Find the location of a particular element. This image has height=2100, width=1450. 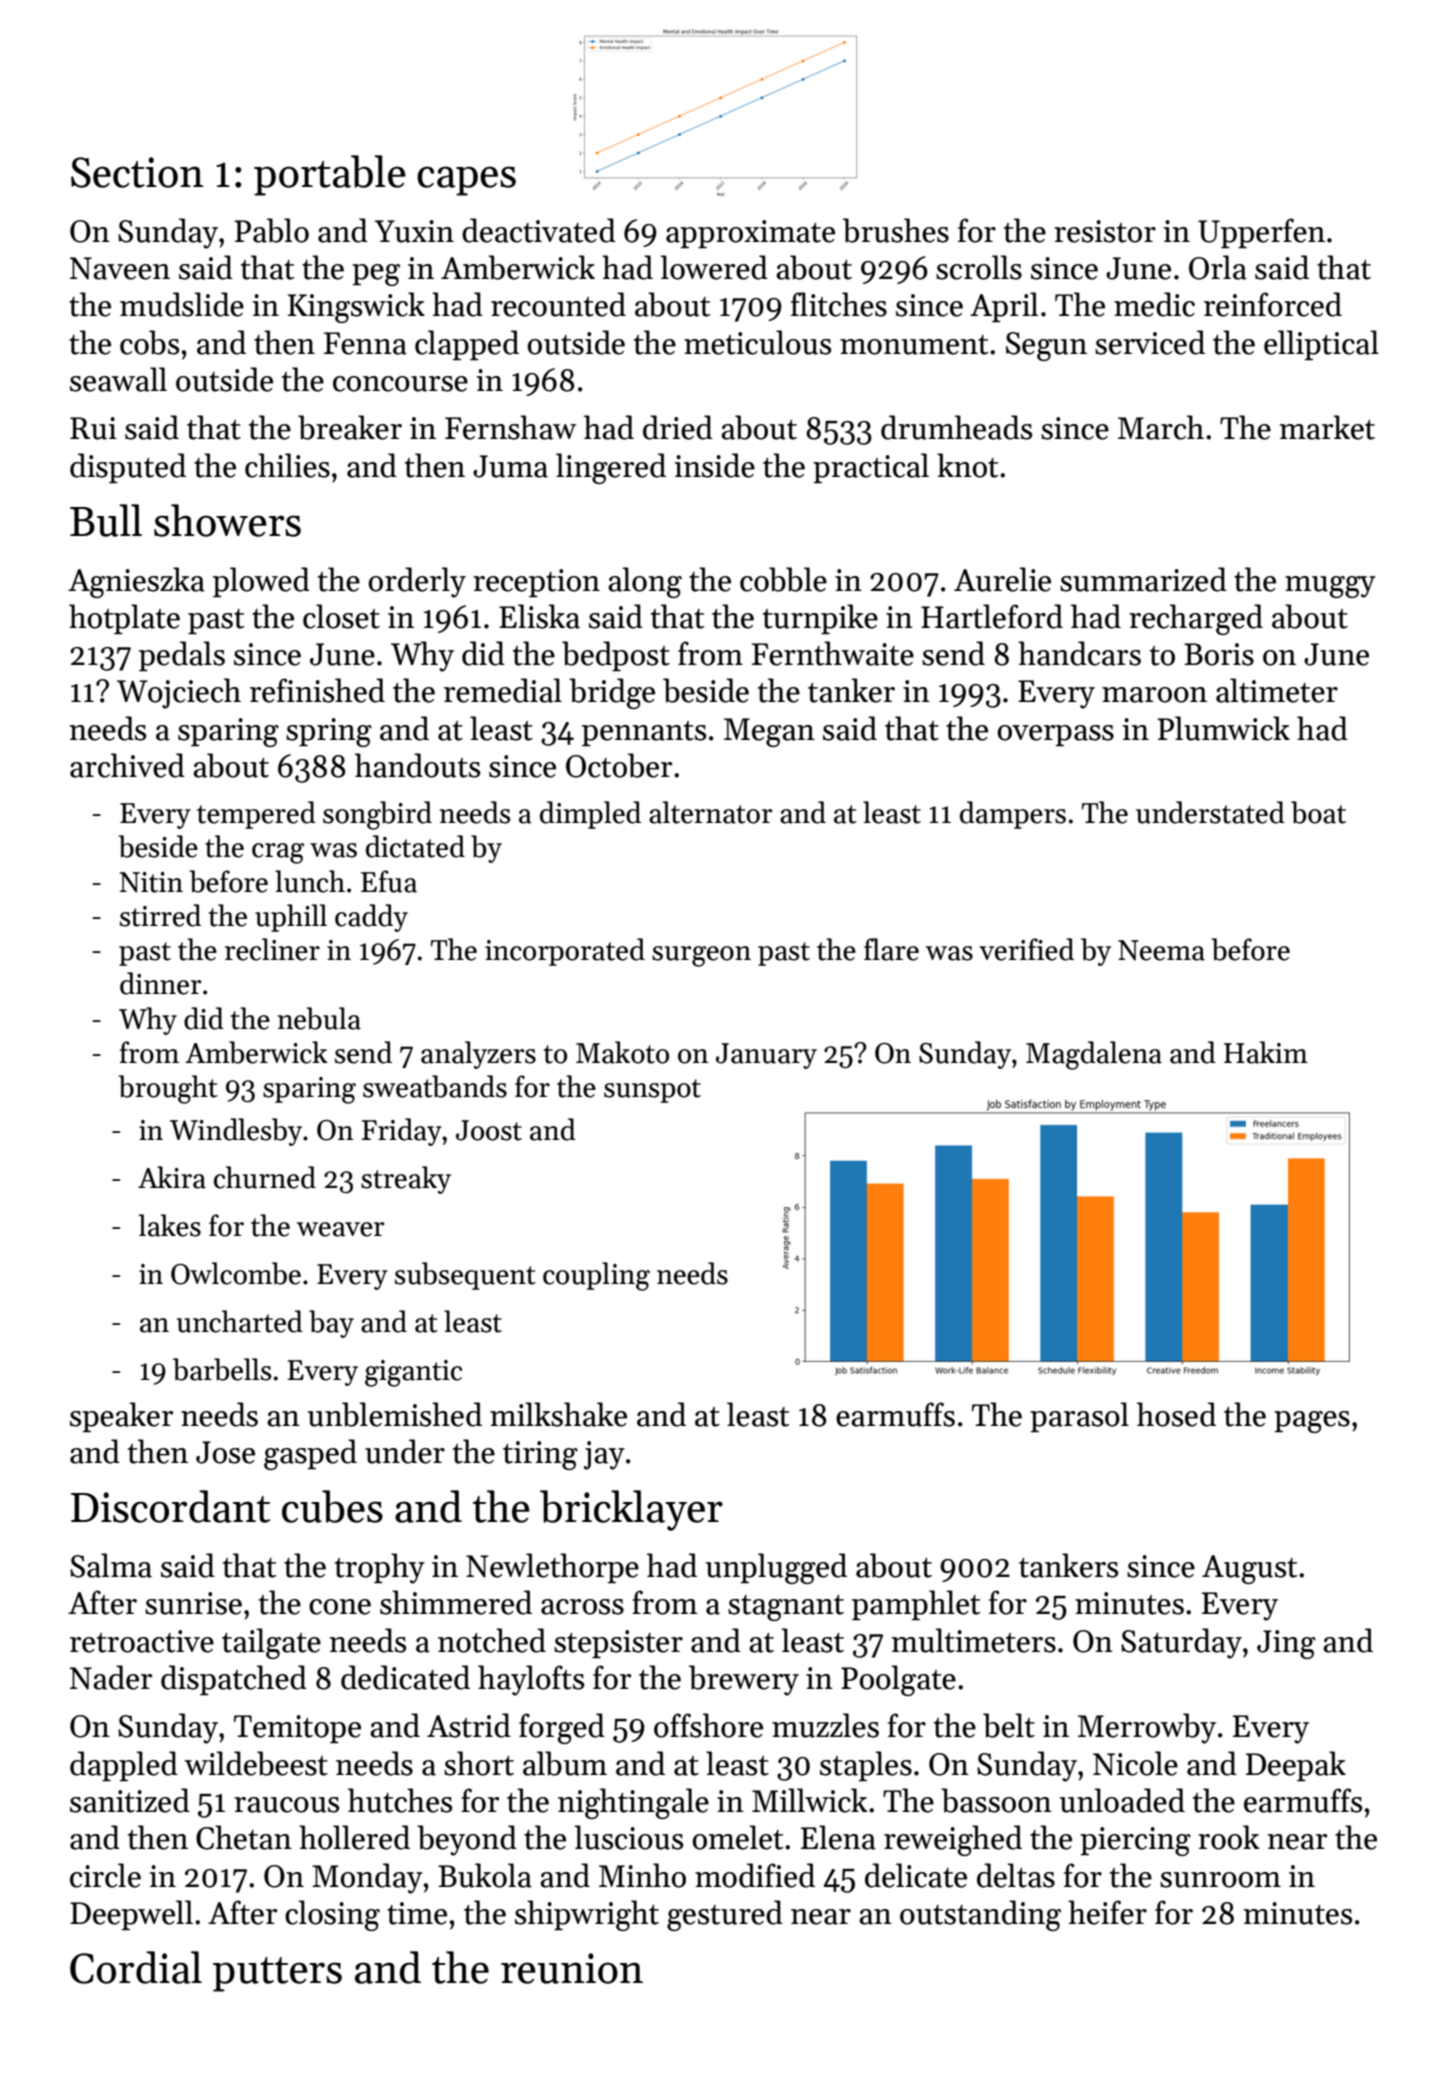

Upperfen is located at coordinates (1261, 233).
